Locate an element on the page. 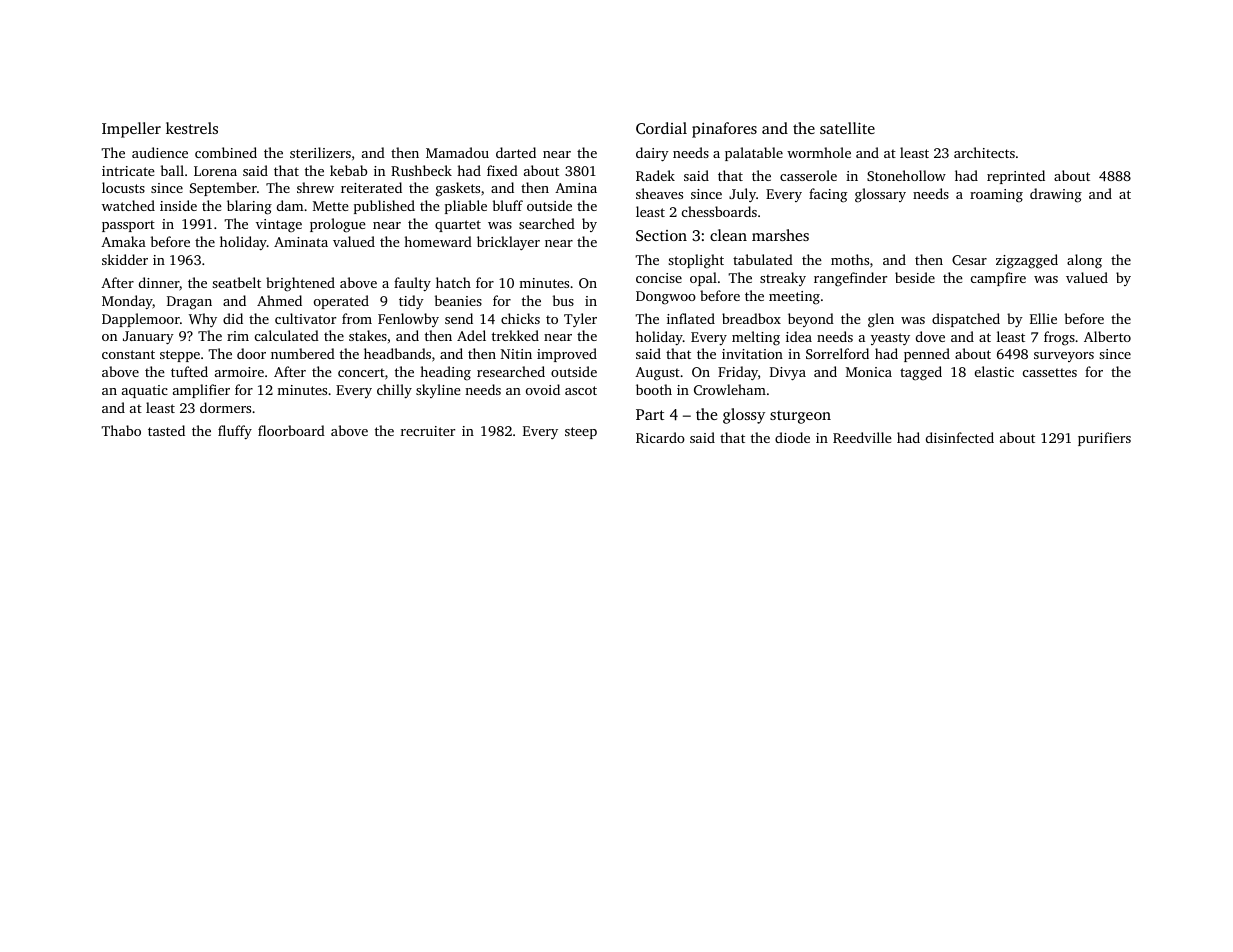 The height and width of the document is (952, 1233). architects is located at coordinates (984, 152).
